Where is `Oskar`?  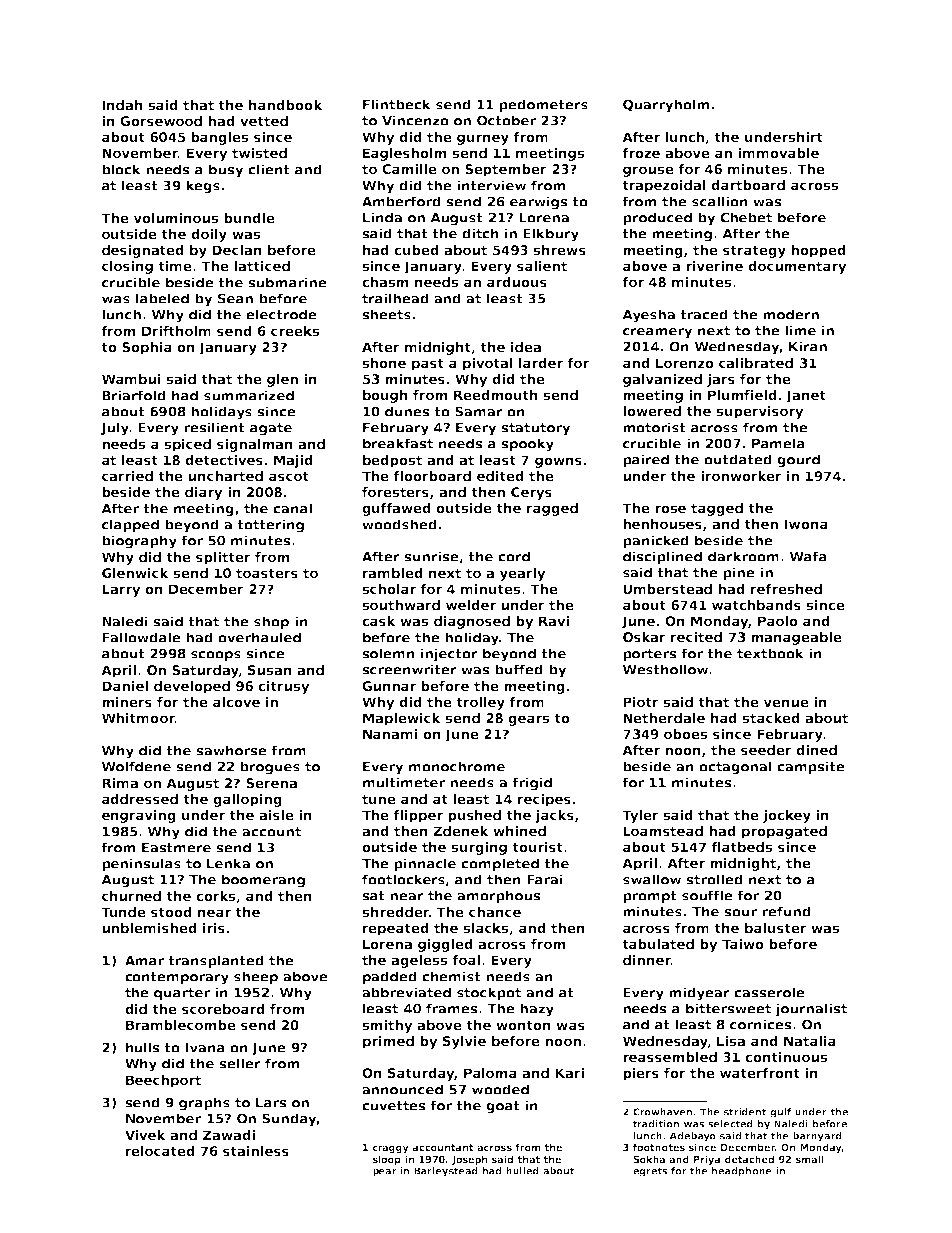 Oskar is located at coordinates (644, 637).
